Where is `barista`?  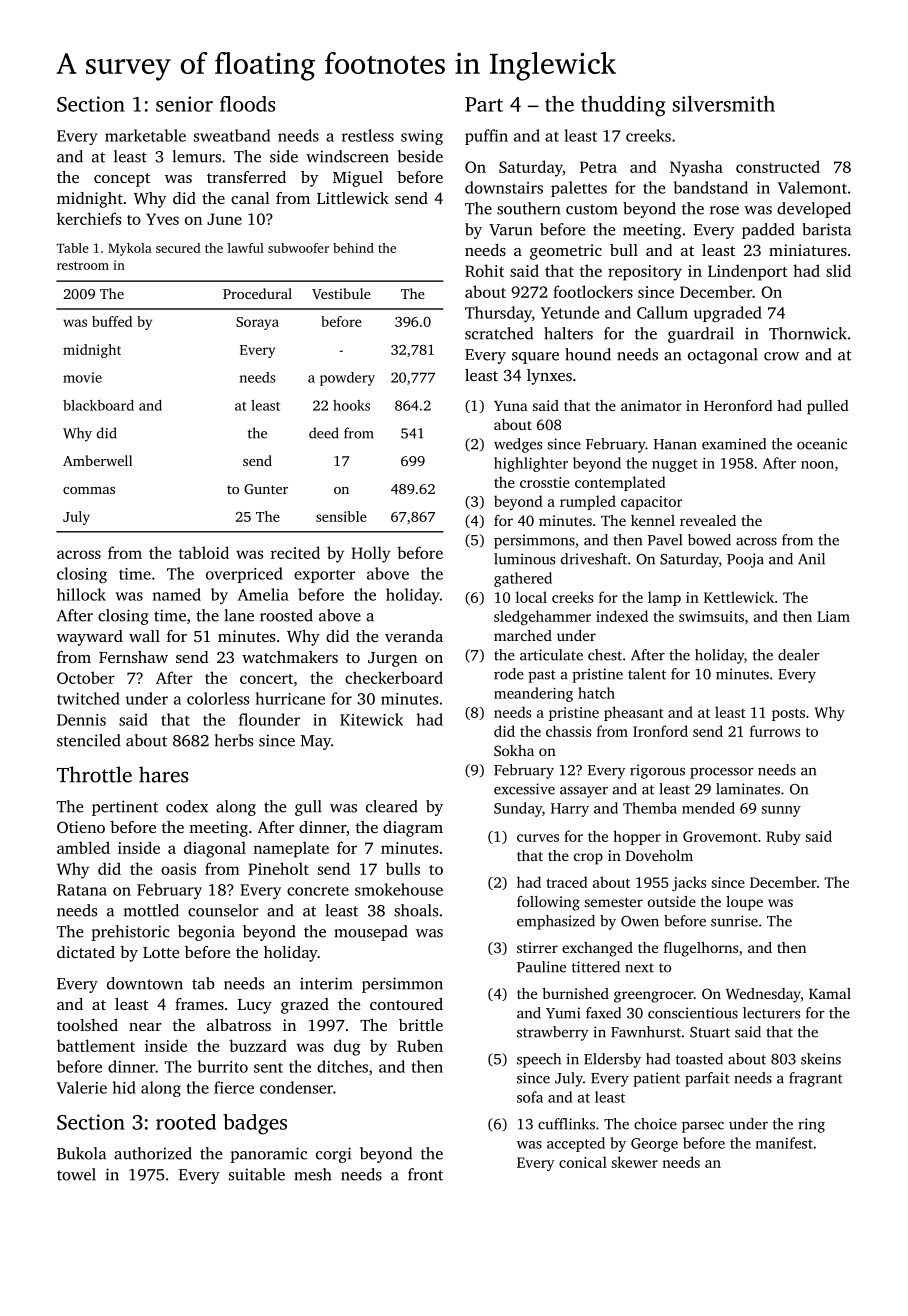
barista is located at coordinates (826, 229).
